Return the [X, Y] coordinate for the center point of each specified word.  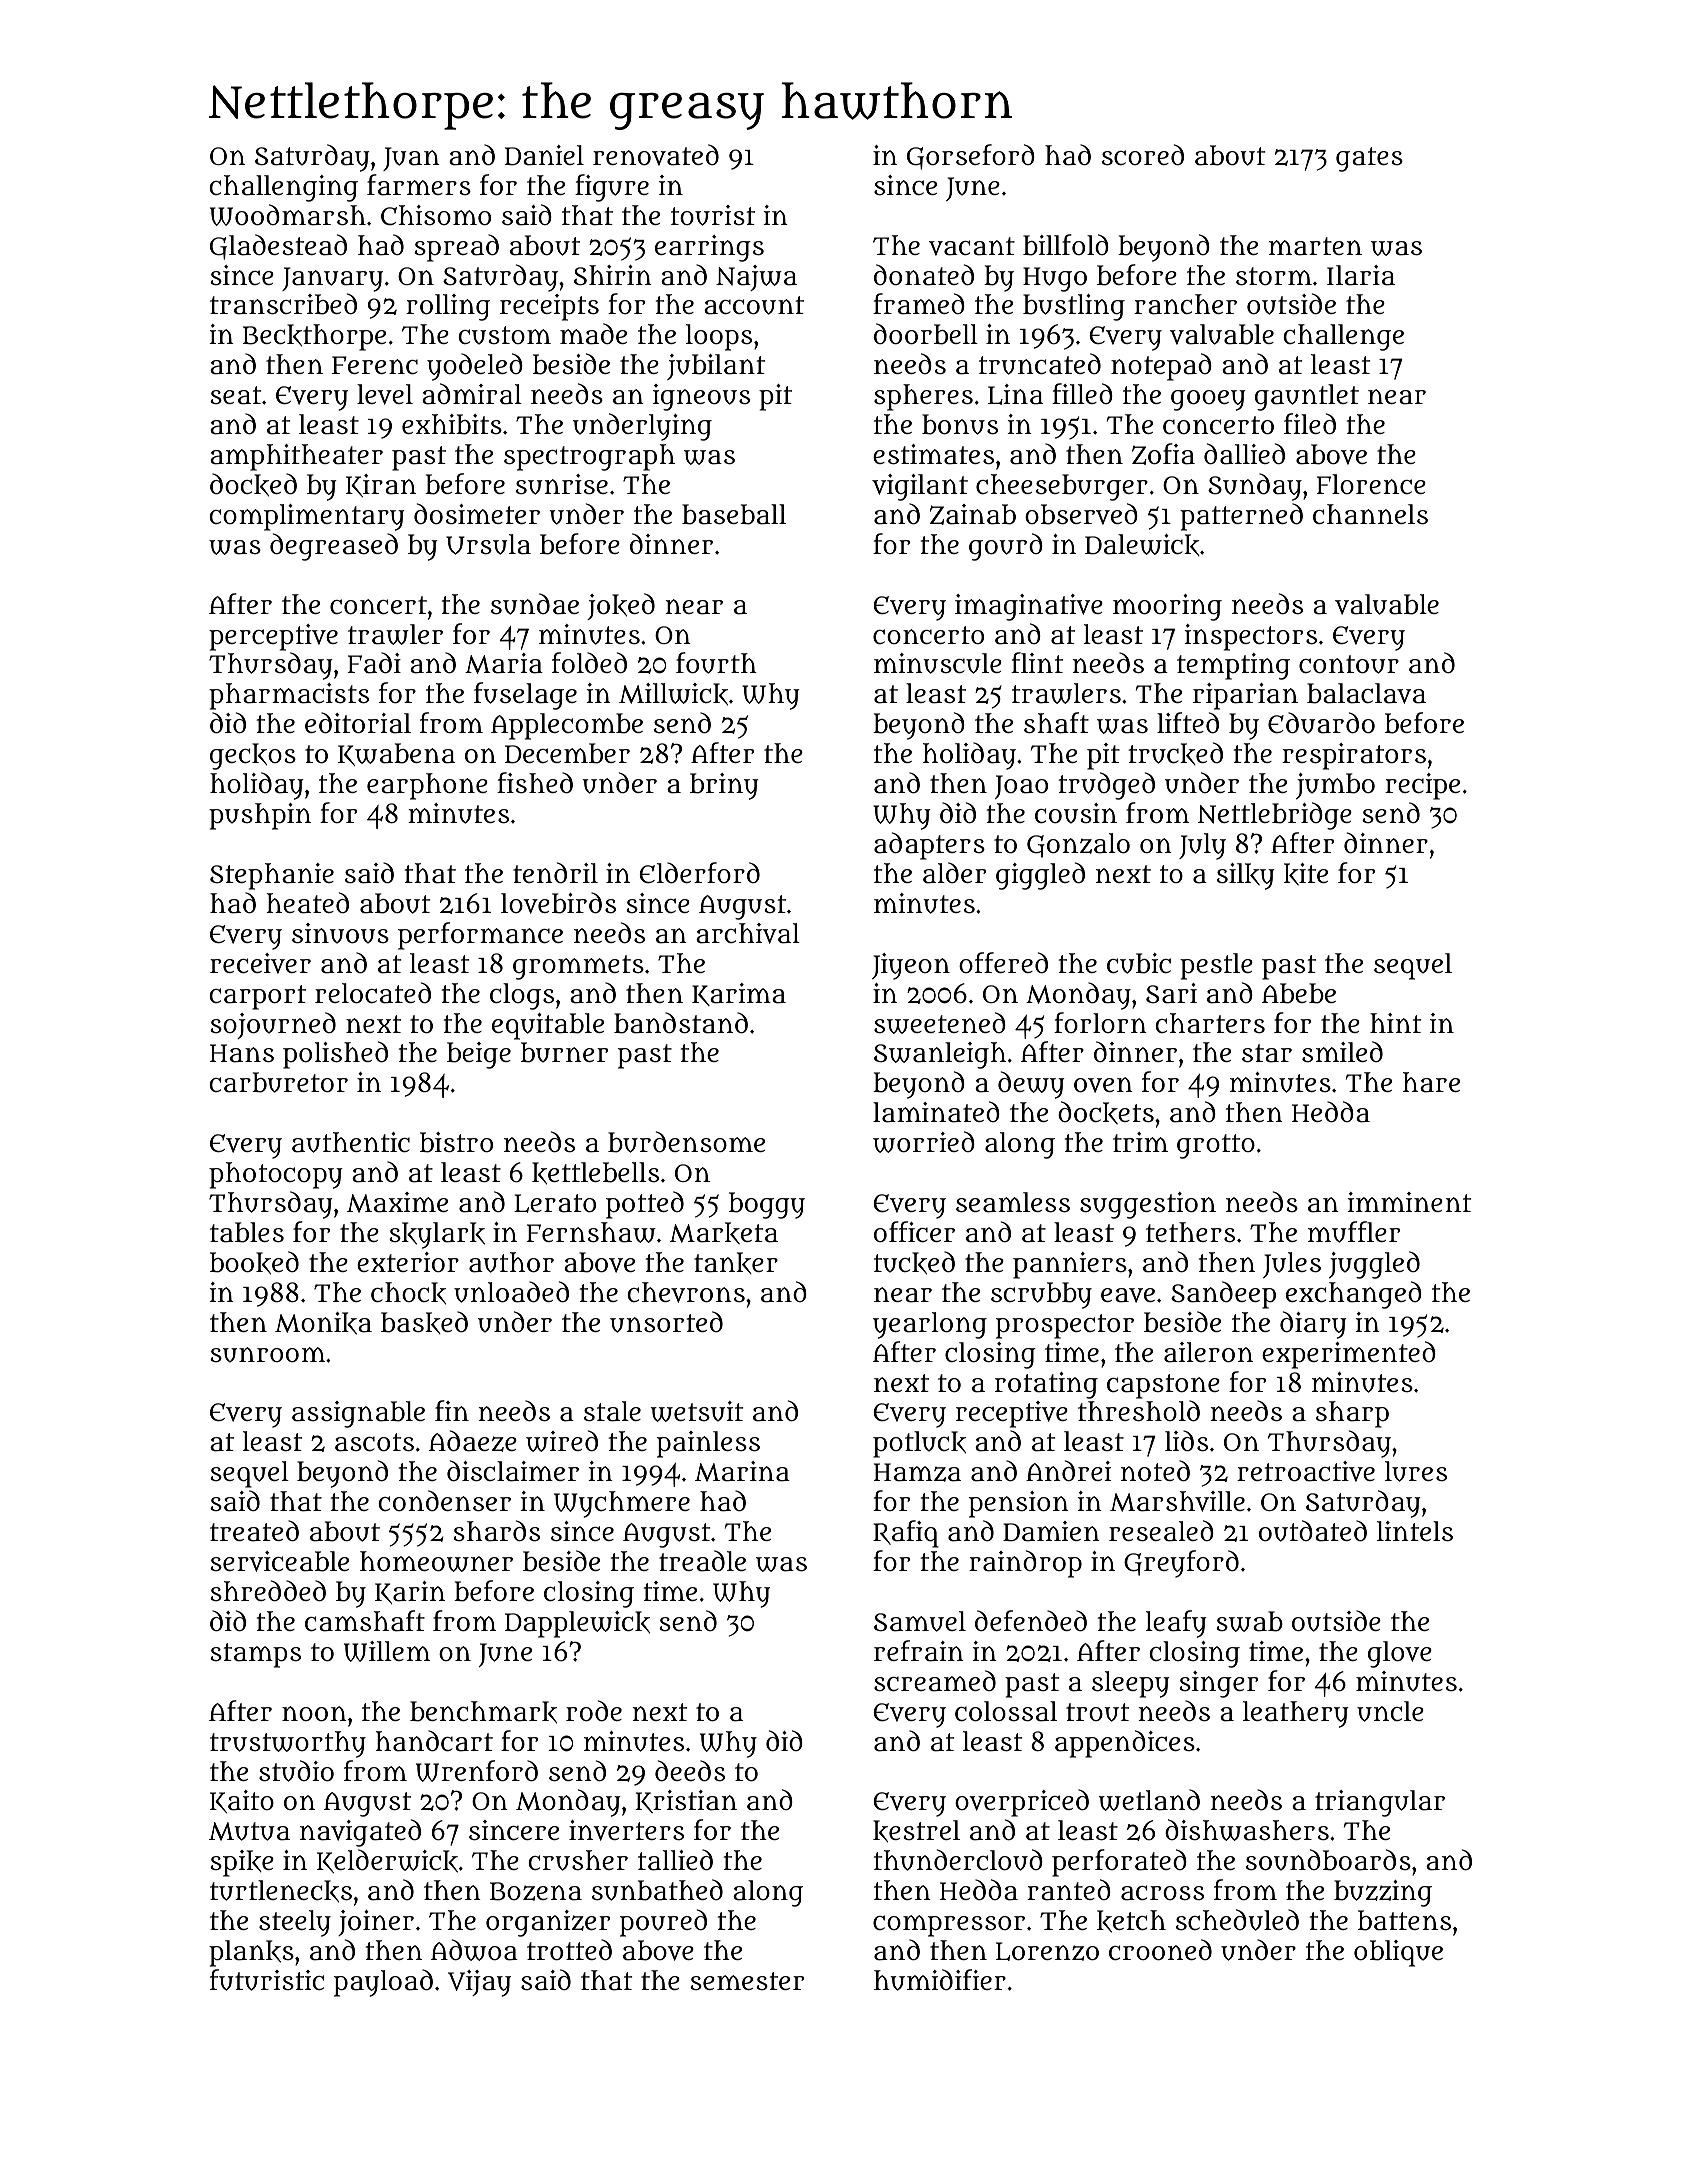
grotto [1216, 1146]
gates [1369, 159]
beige [479, 1055]
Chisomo [436, 215]
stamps [255, 1655]
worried [924, 1142]
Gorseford [971, 157]
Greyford [1181, 1564]
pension [1019, 1504]
